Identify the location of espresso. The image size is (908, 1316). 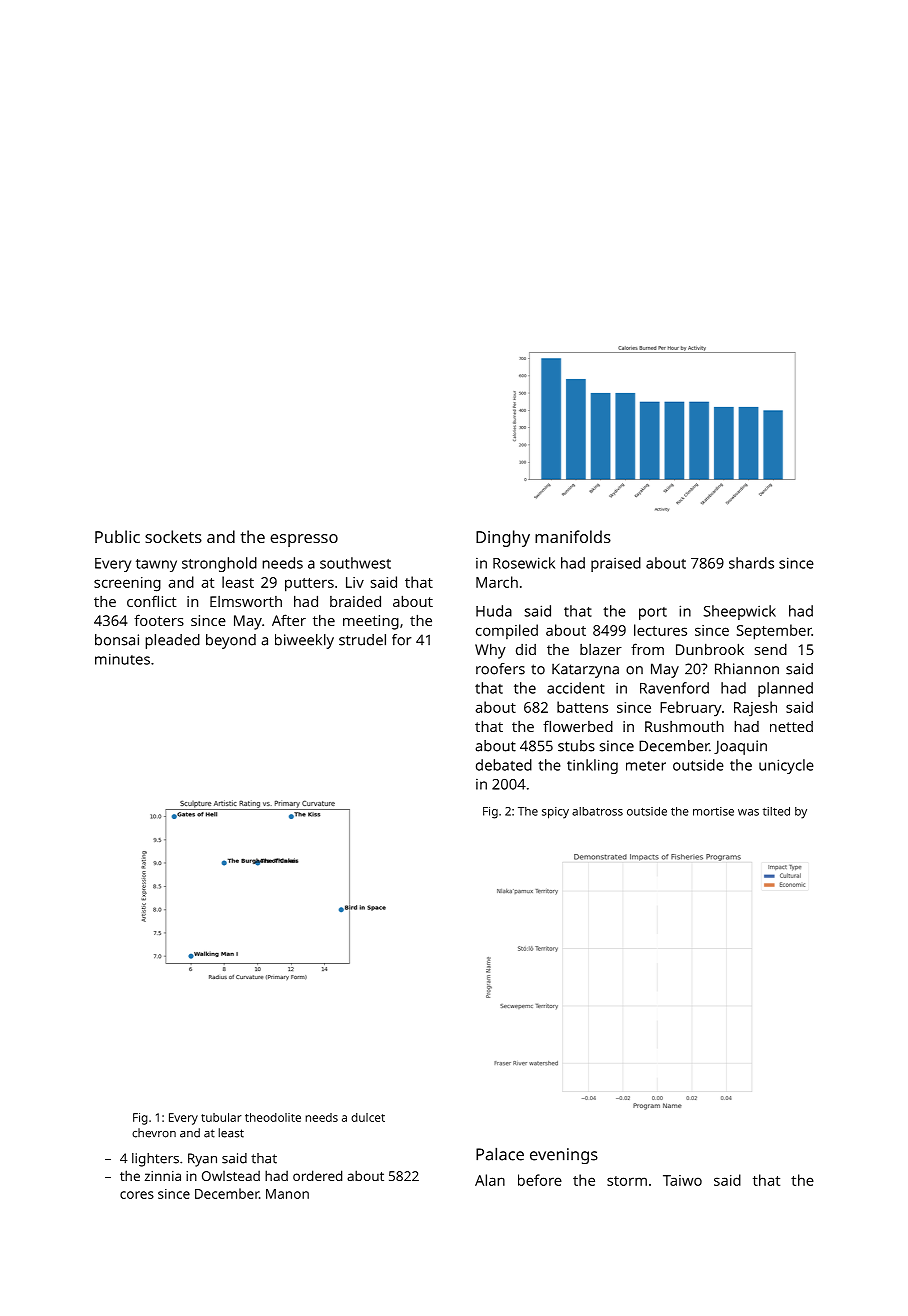
(304, 540).
